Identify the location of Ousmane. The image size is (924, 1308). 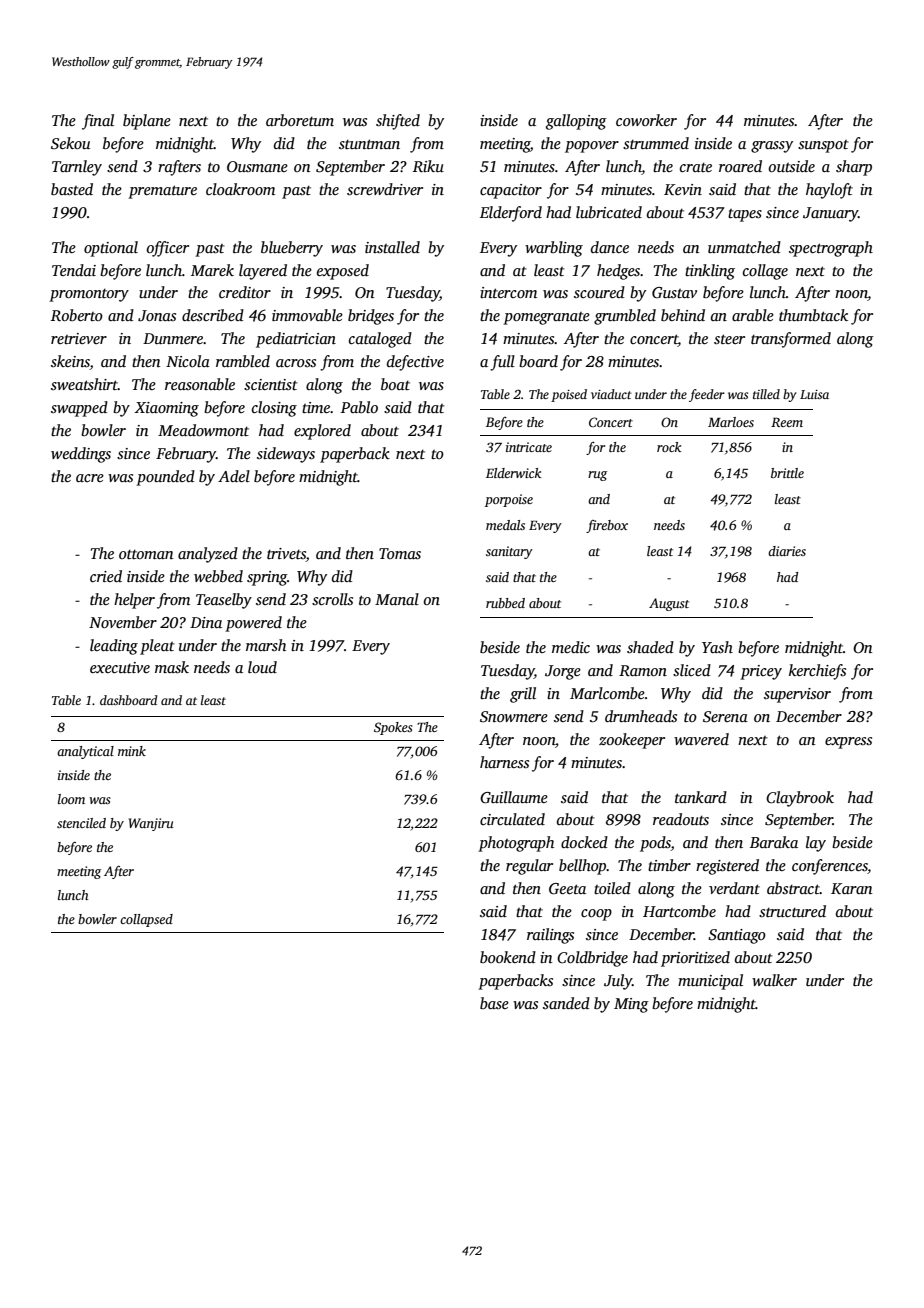
(257, 166).
